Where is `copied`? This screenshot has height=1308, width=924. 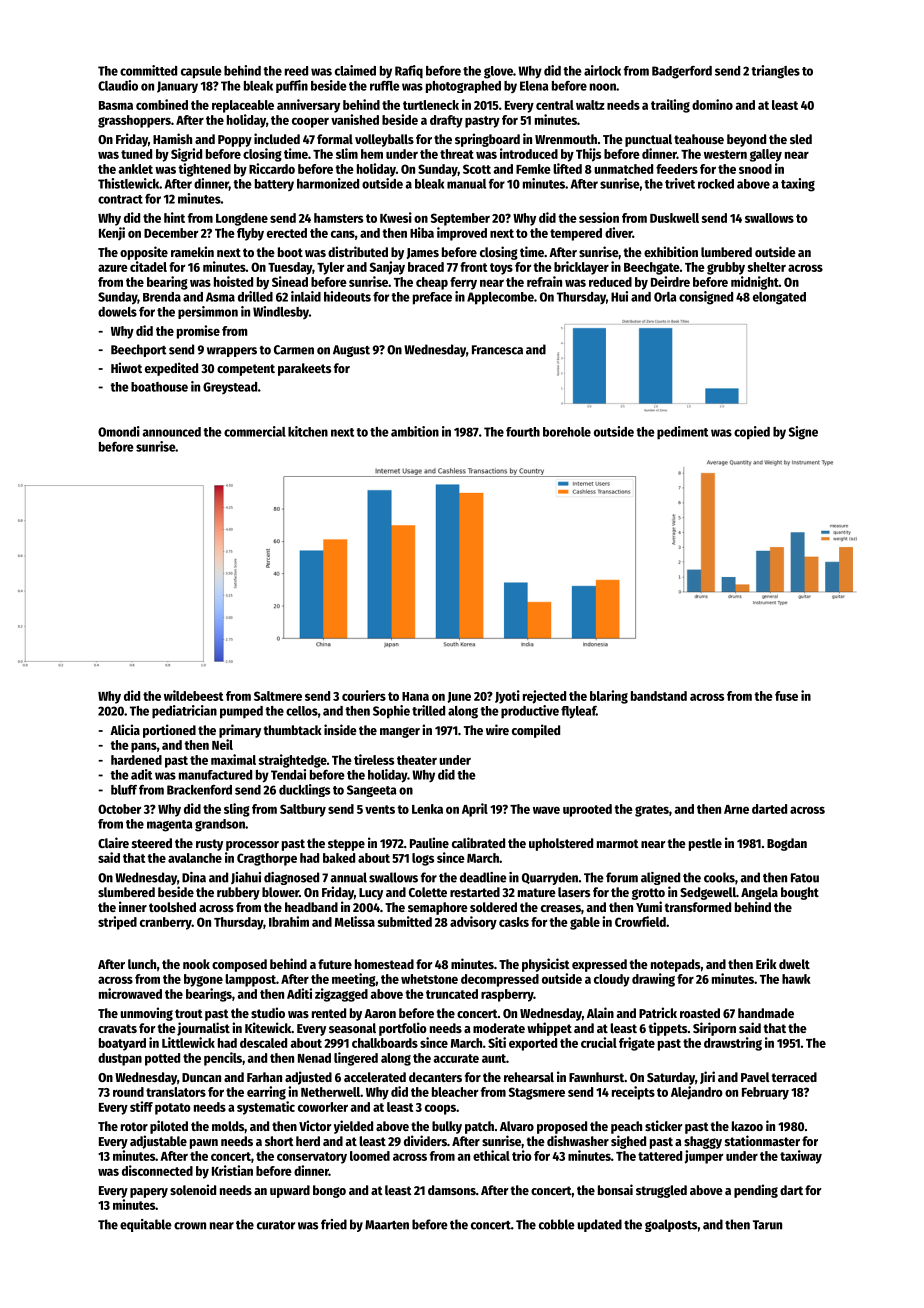 copied is located at coordinates (752, 433).
